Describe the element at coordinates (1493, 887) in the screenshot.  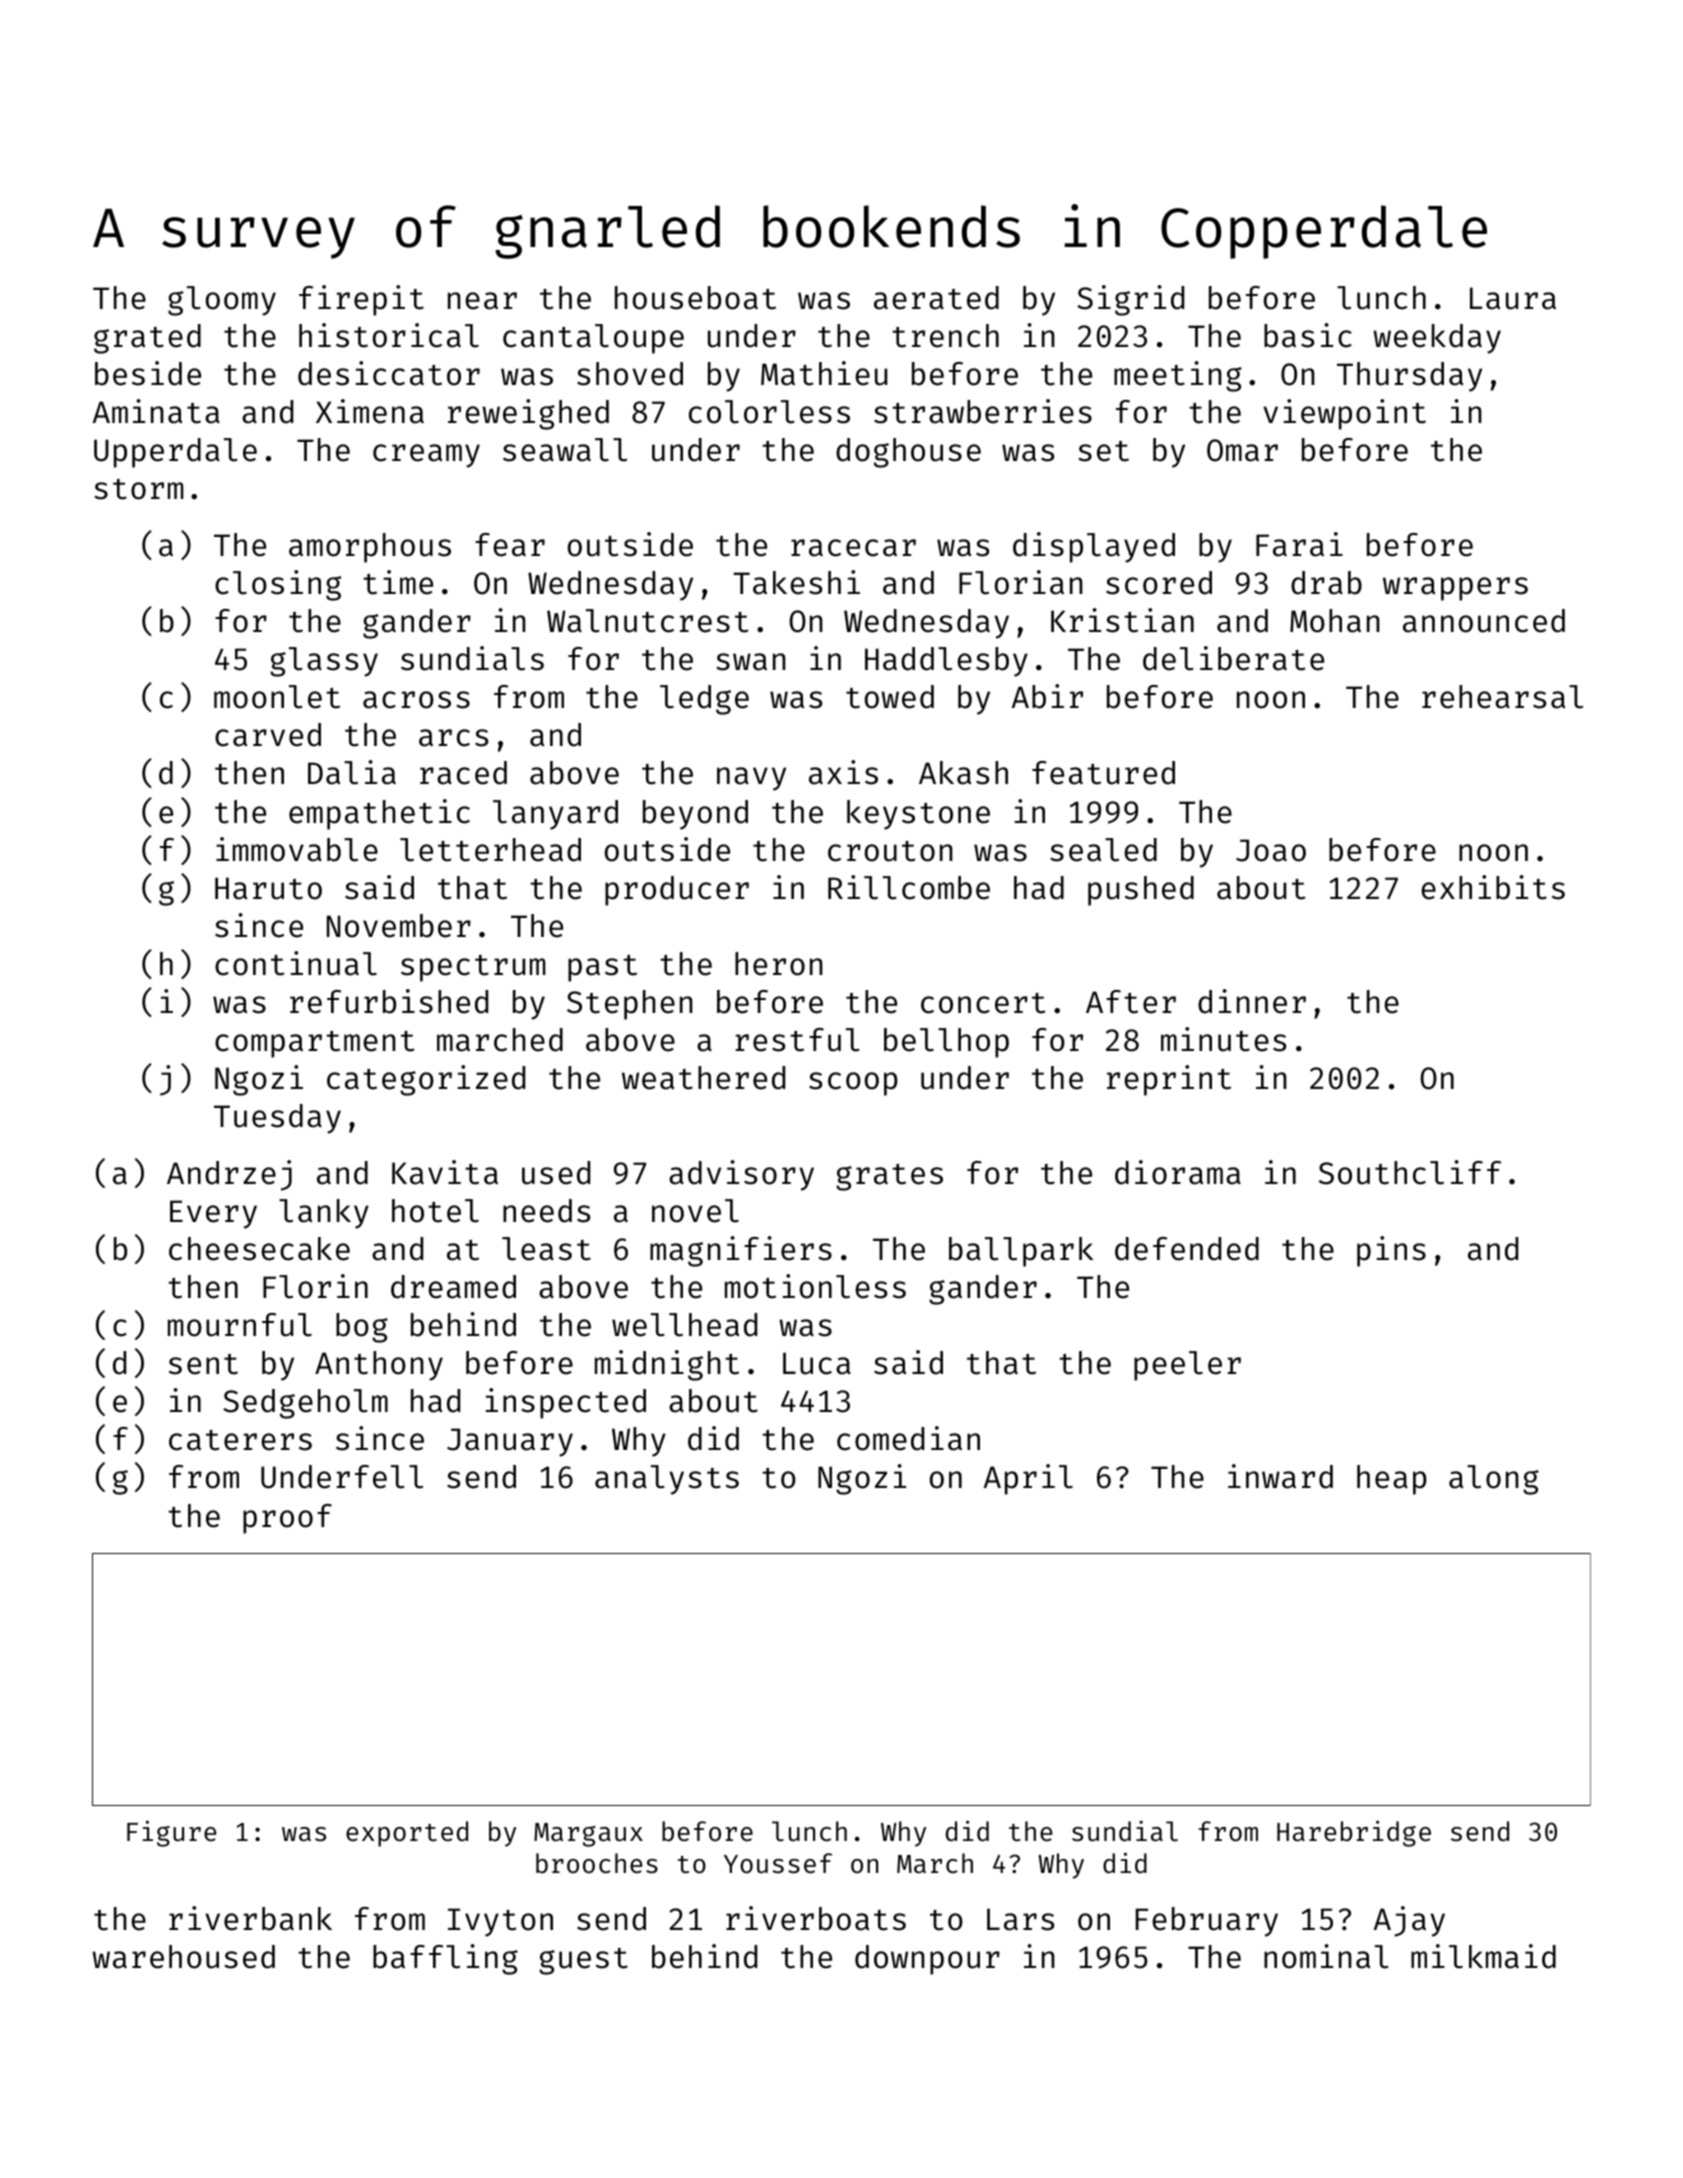
I see `exhibits` at that location.
